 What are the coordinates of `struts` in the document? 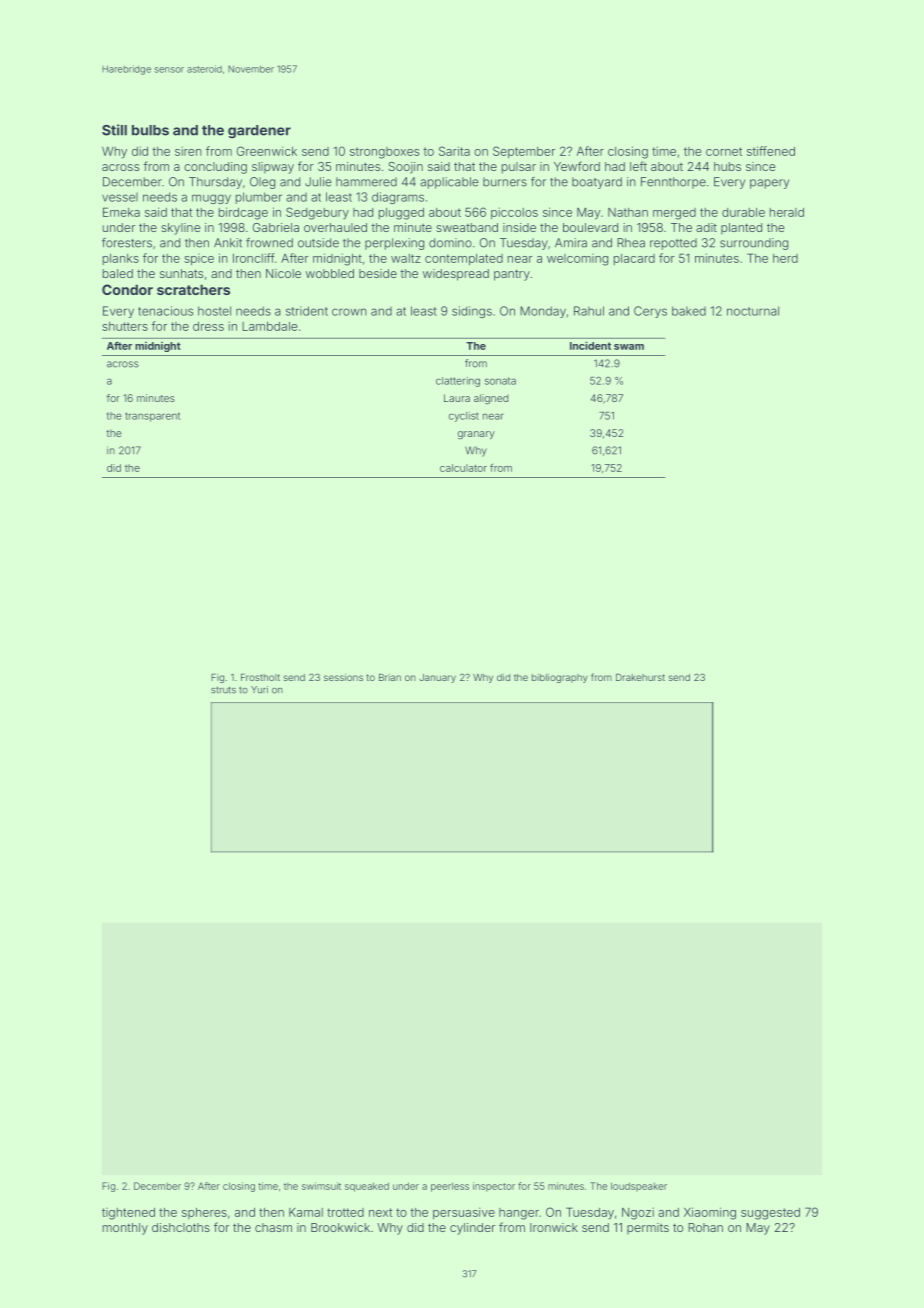 It's located at (223, 690).
